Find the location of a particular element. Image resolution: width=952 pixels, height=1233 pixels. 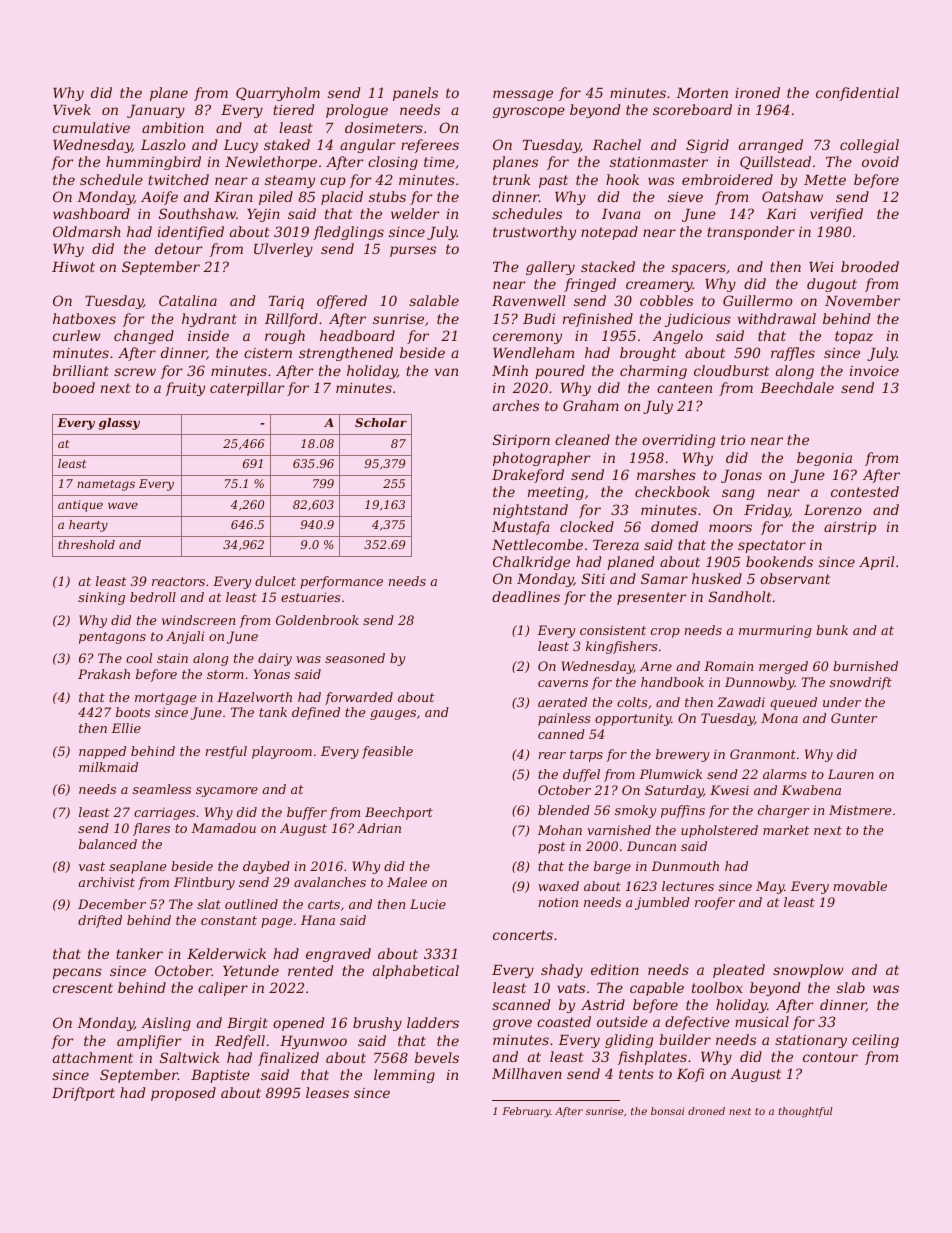

Dunnowby is located at coordinates (760, 683).
